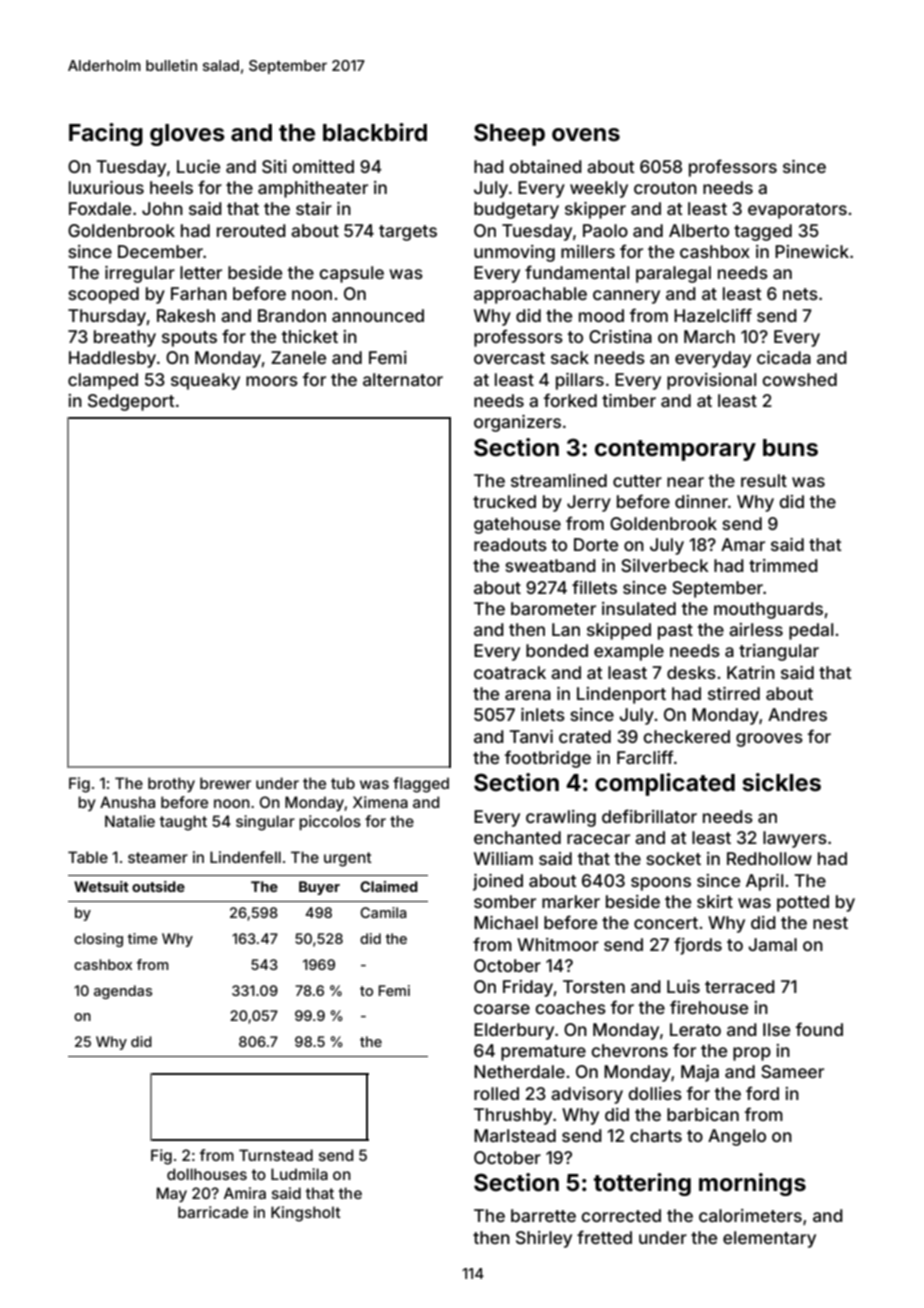  I want to click on evaporators, so click(797, 211).
